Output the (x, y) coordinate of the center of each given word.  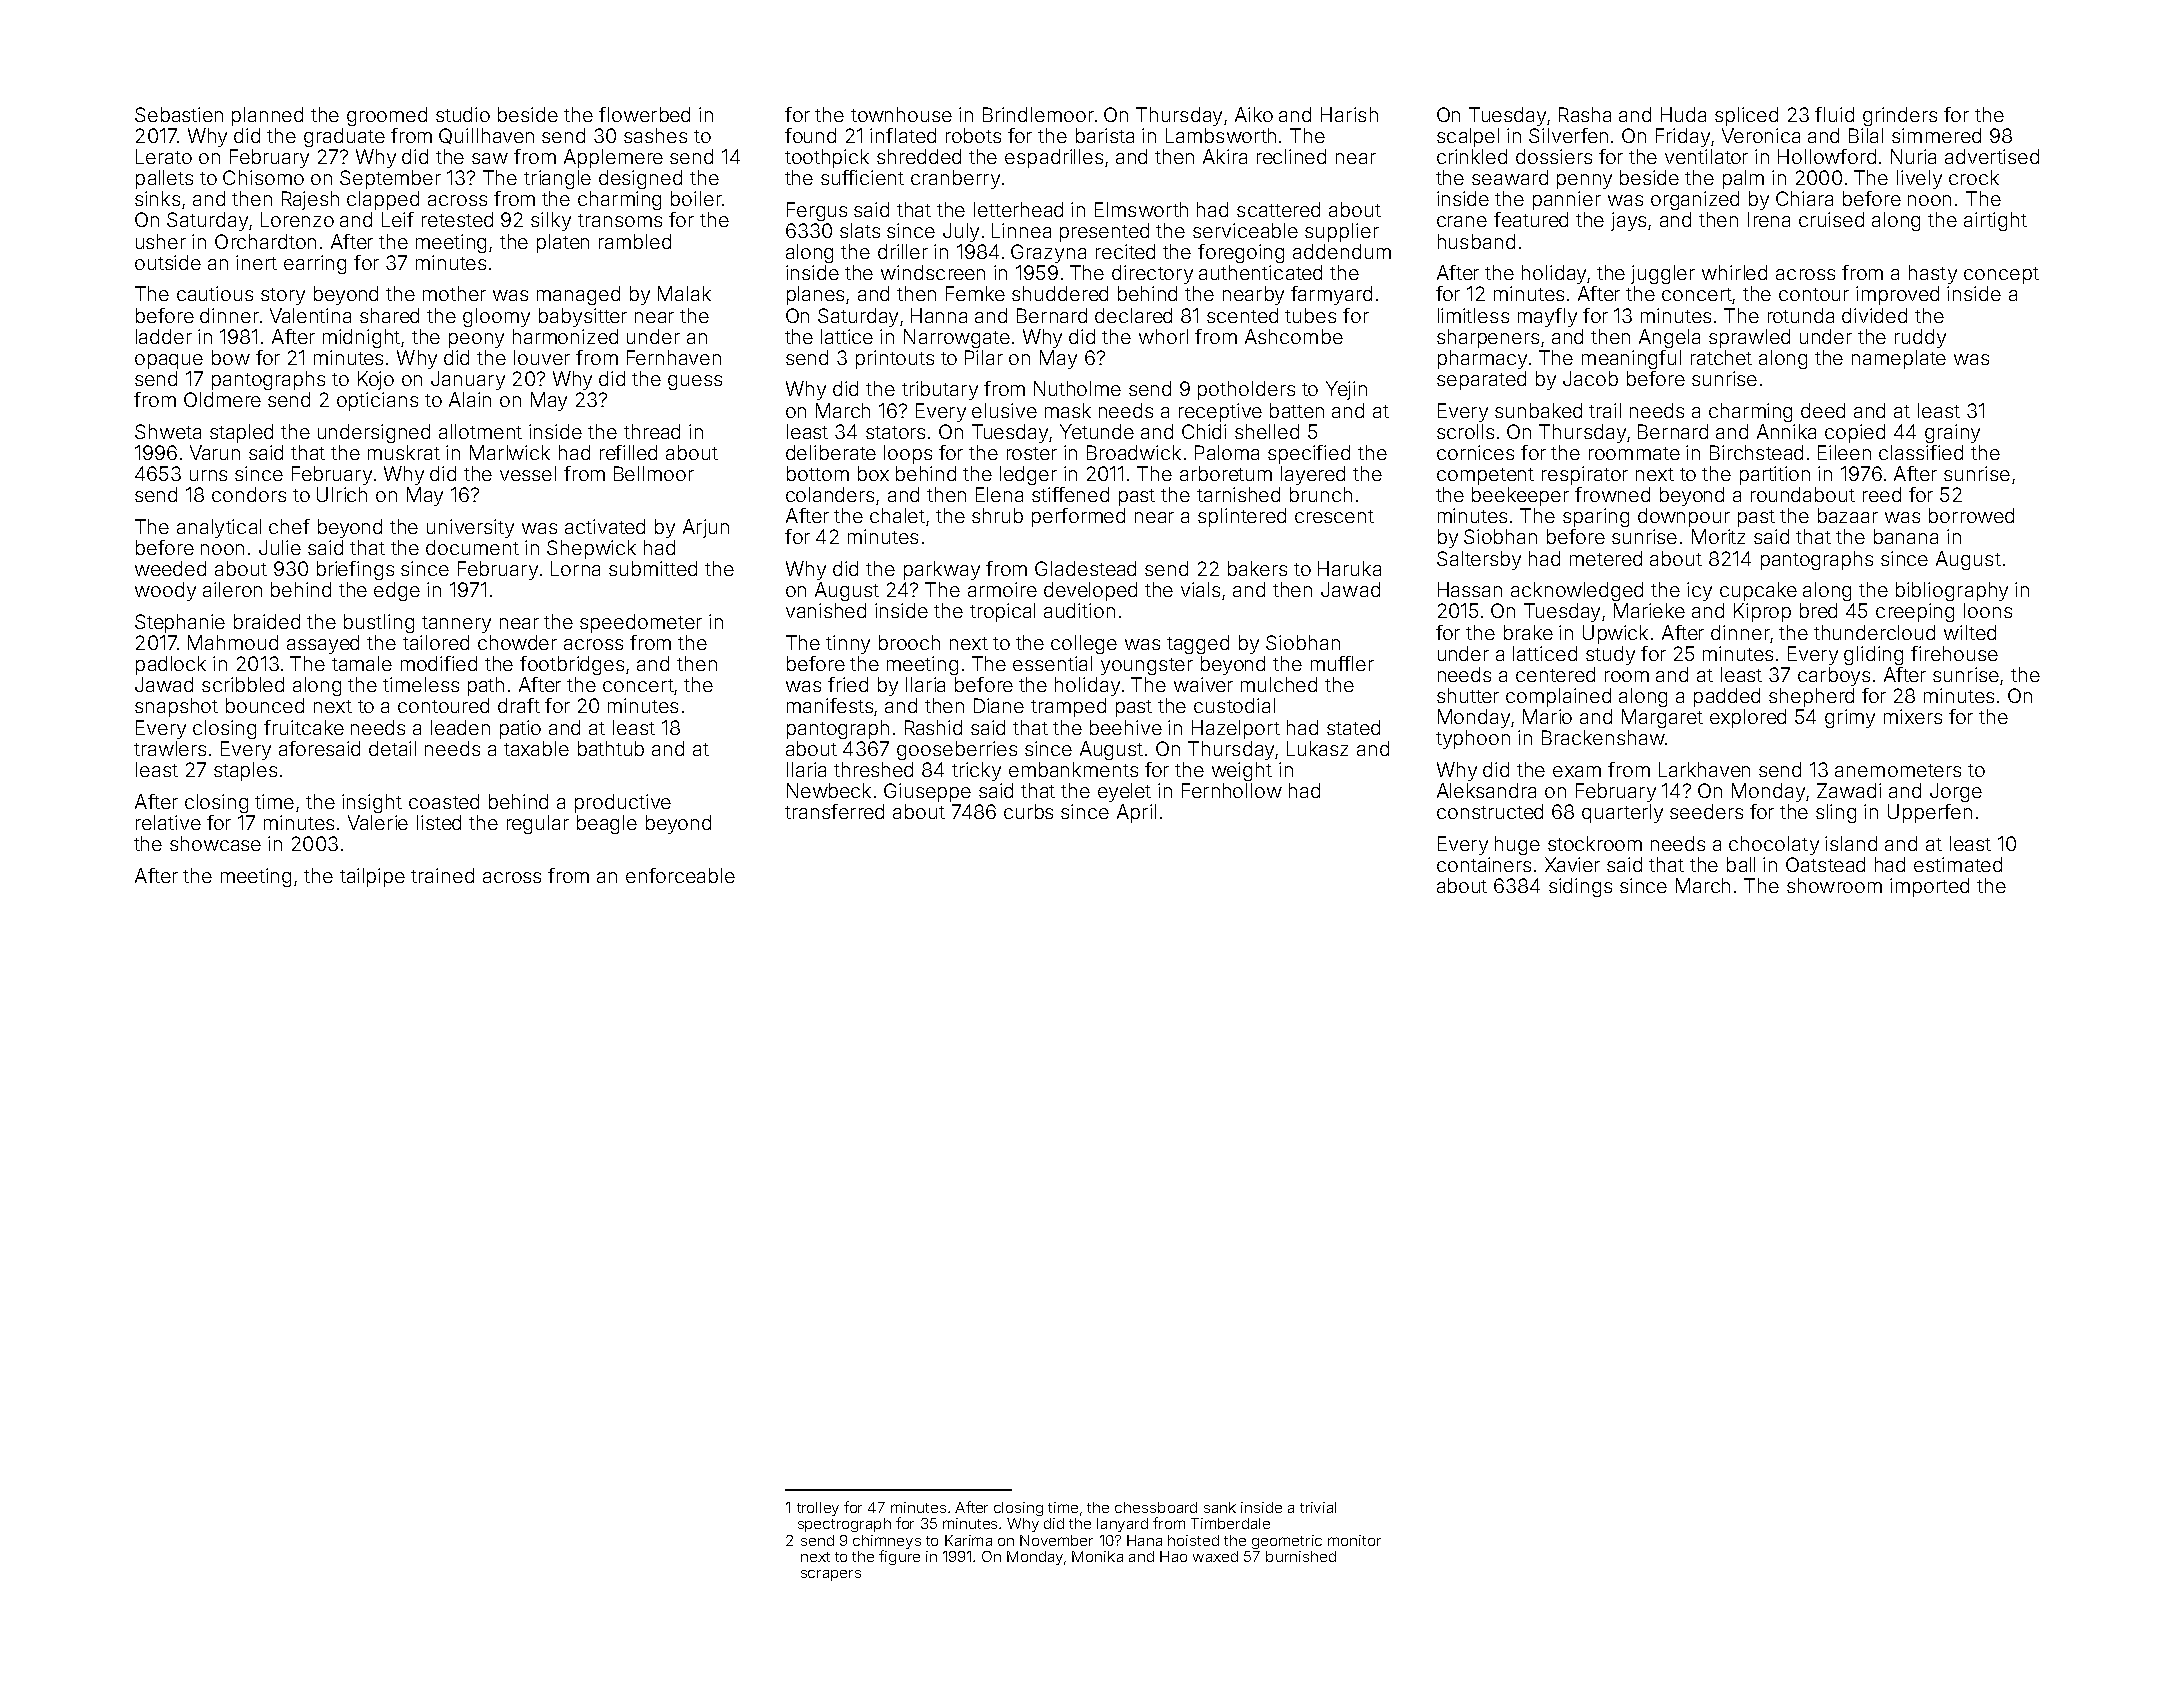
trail (1605, 410)
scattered (1278, 209)
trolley (818, 1509)
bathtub (611, 748)
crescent (1334, 516)
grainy (1952, 433)
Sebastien (179, 114)
